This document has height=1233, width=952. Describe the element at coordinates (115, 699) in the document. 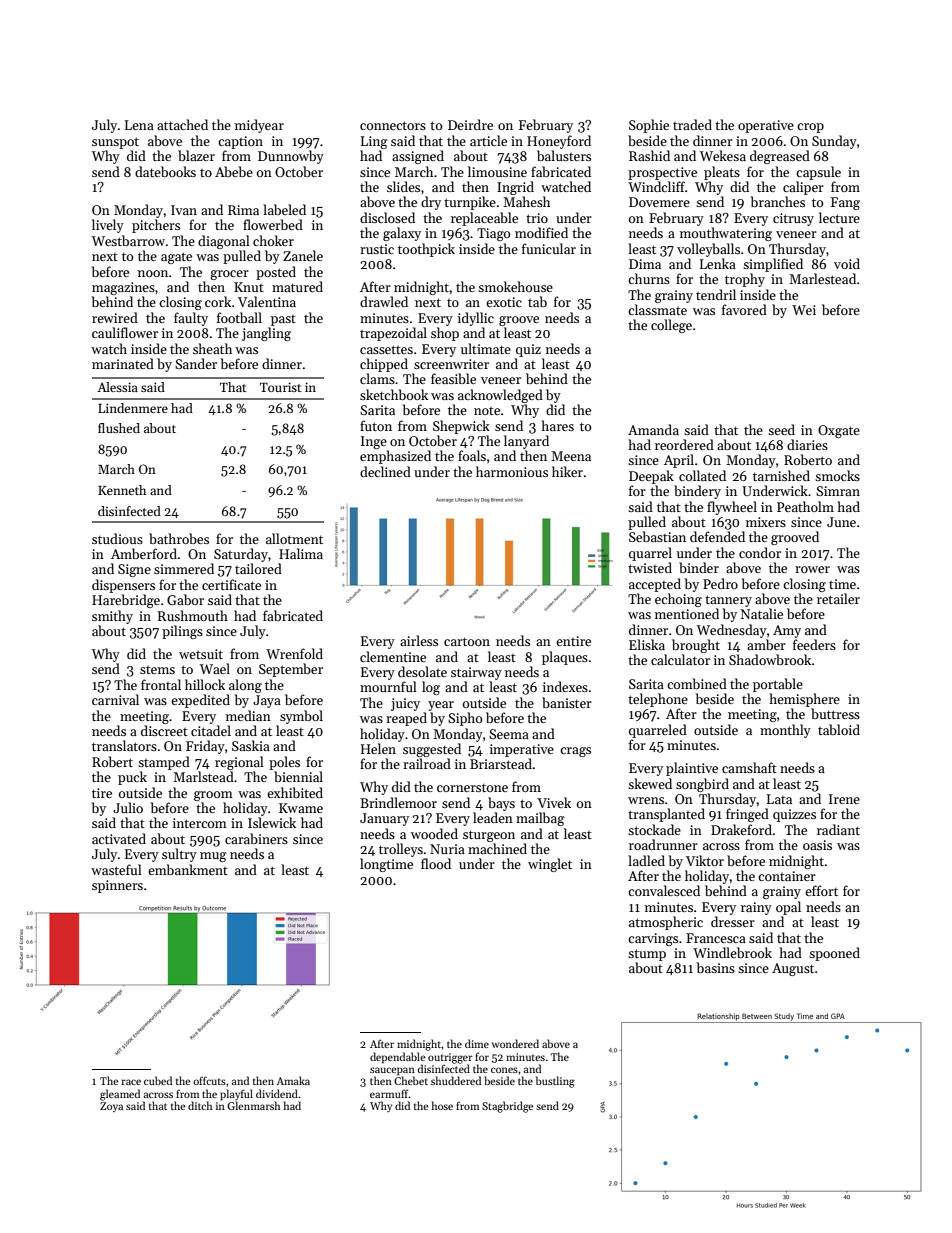

I see `carnival` at that location.
